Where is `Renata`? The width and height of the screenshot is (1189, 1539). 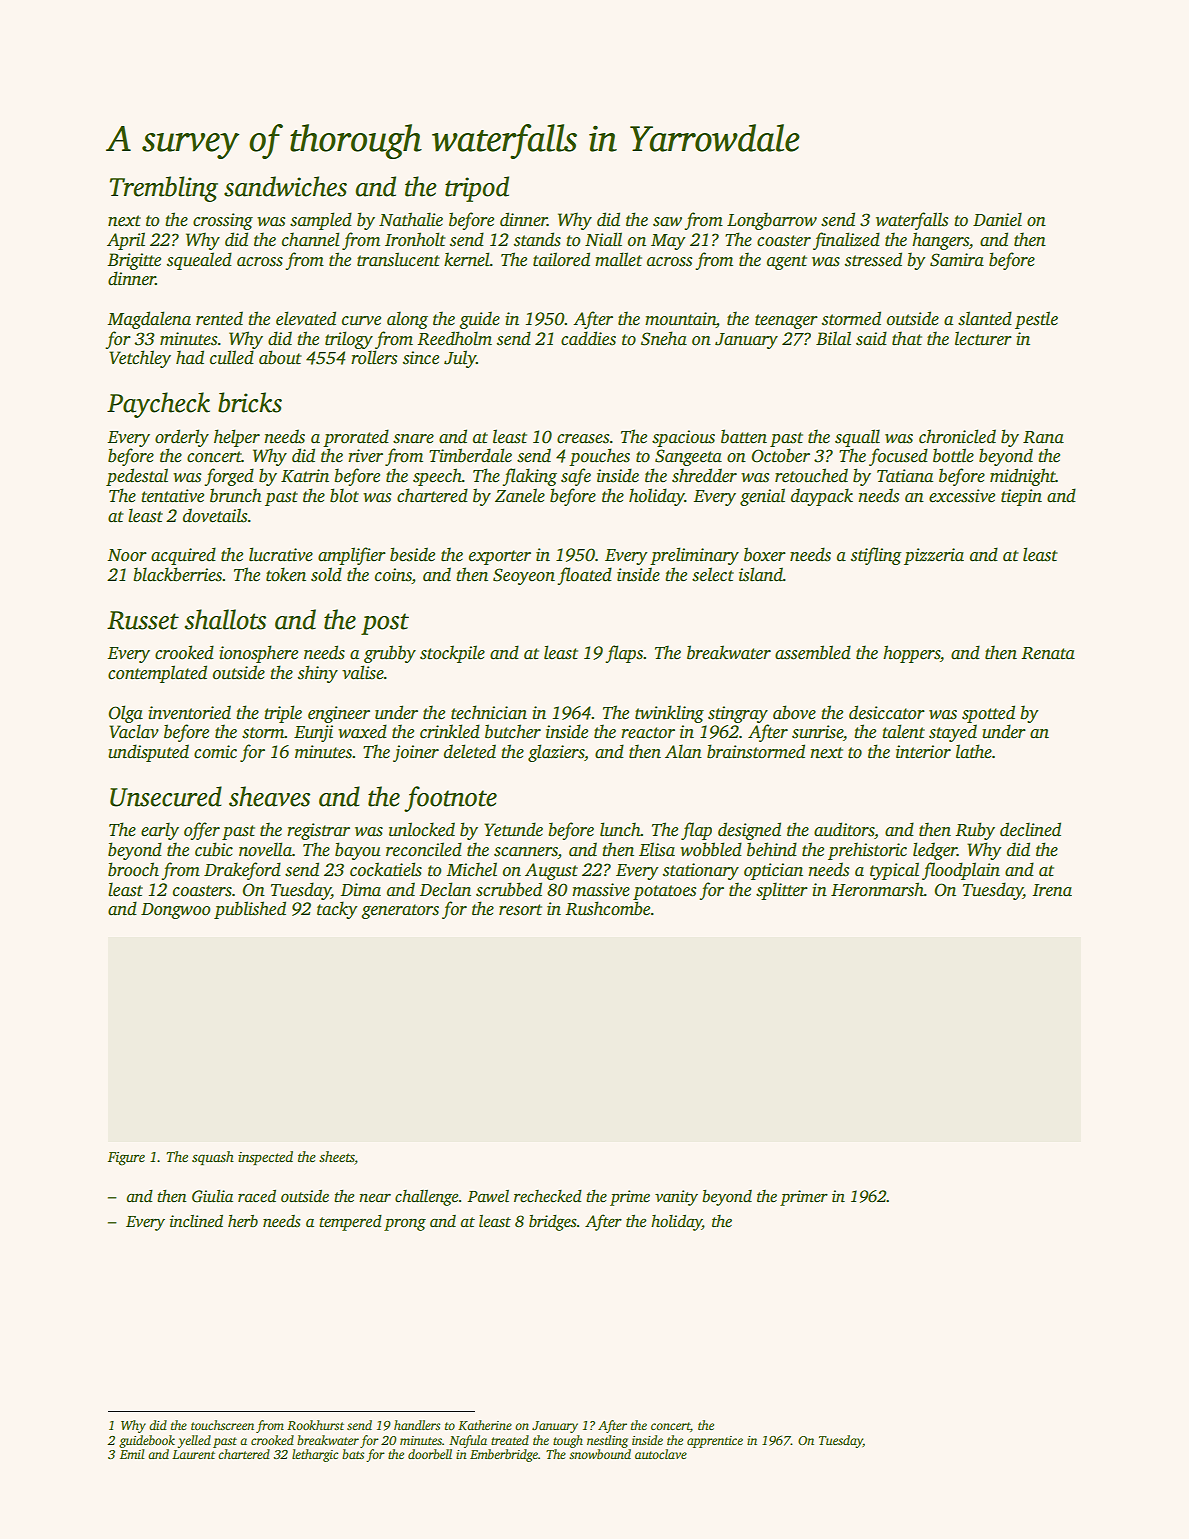
Renata is located at coordinates (1048, 653).
